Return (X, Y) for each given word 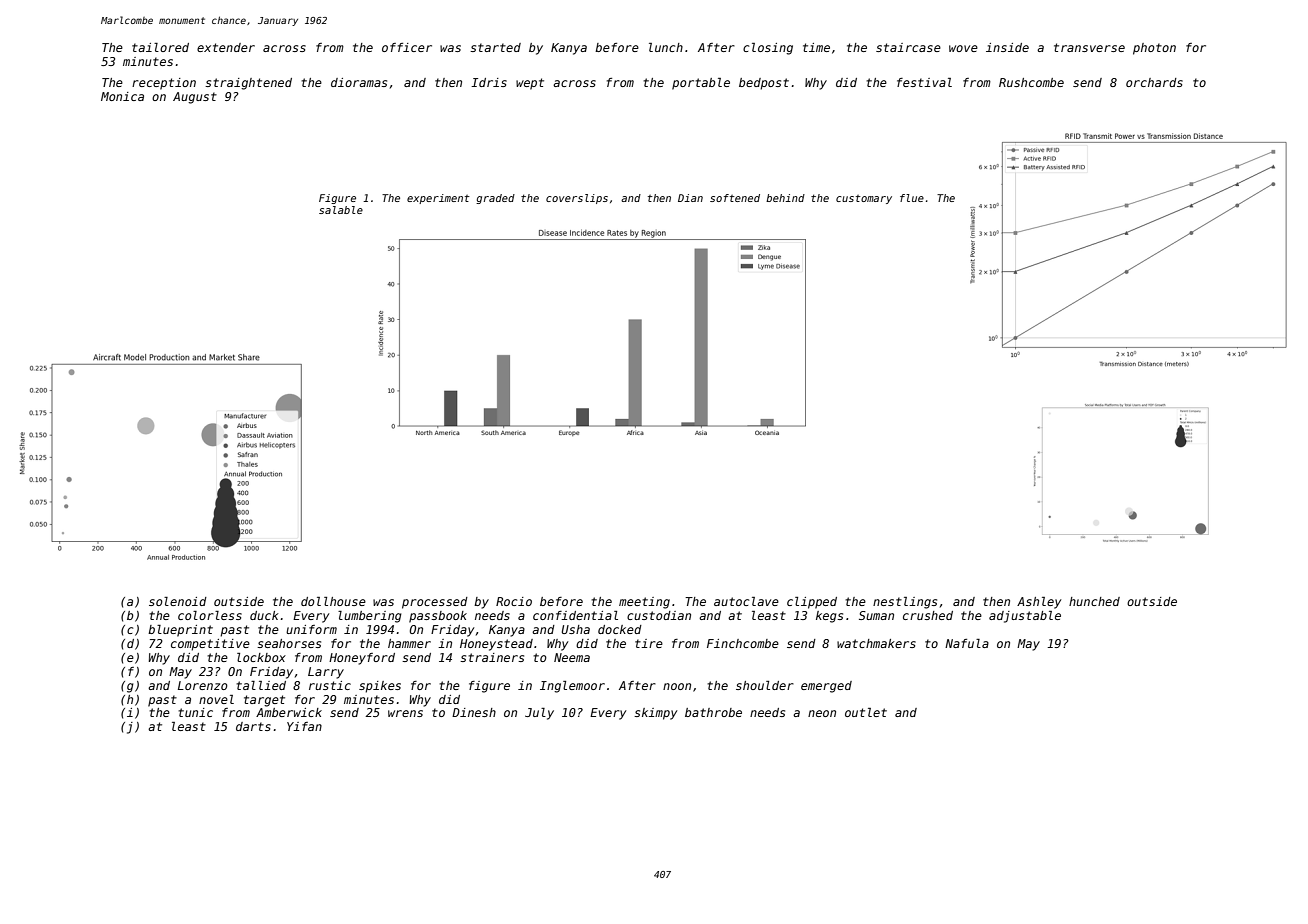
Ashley (1039, 603)
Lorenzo (203, 685)
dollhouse (333, 601)
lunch (666, 47)
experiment (438, 199)
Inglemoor (572, 687)
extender (226, 47)
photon (1154, 49)
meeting (644, 603)
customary (864, 199)
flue (912, 198)
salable (341, 210)
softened (735, 198)
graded (495, 199)
